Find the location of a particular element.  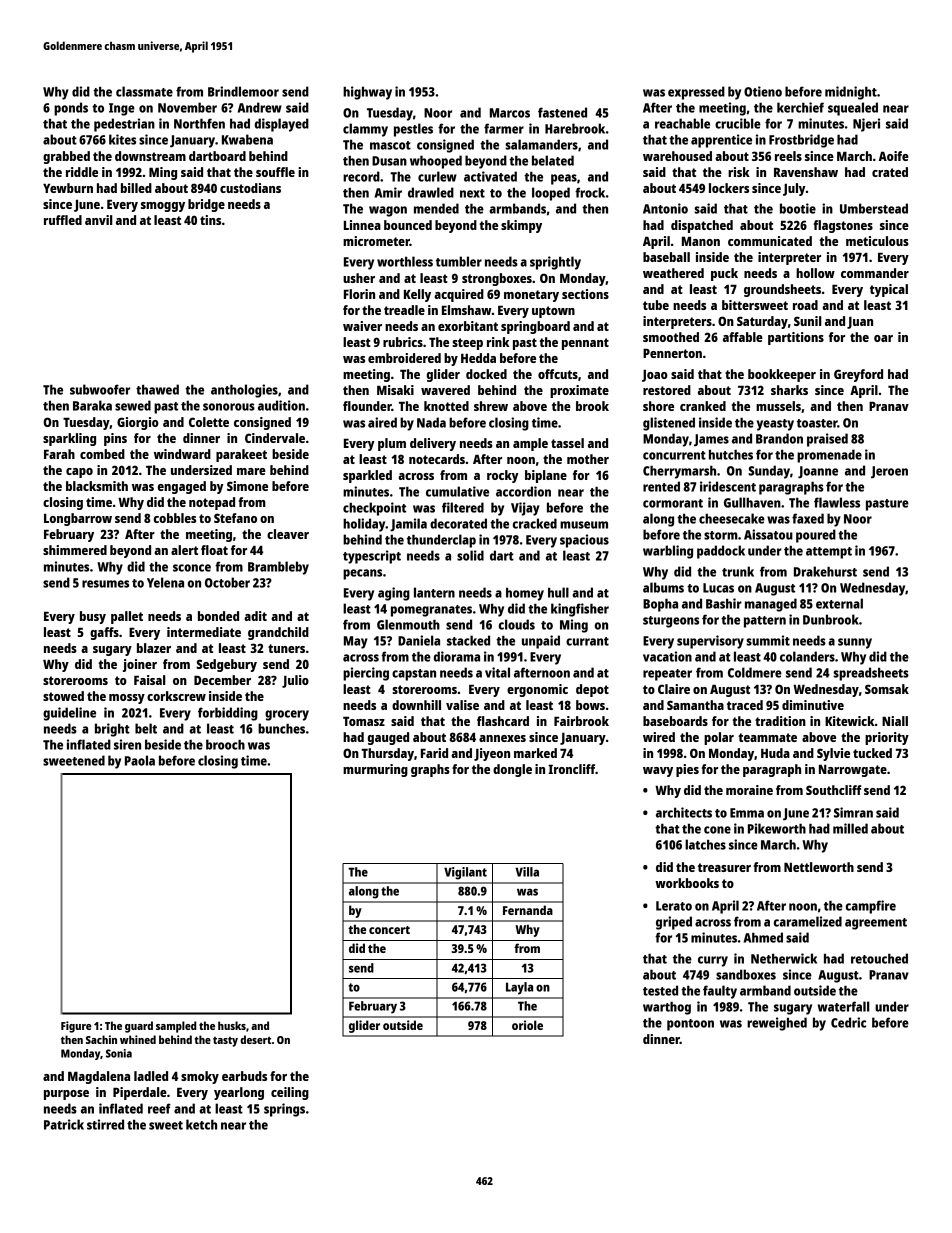

fastened is located at coordinates (562, 112).
